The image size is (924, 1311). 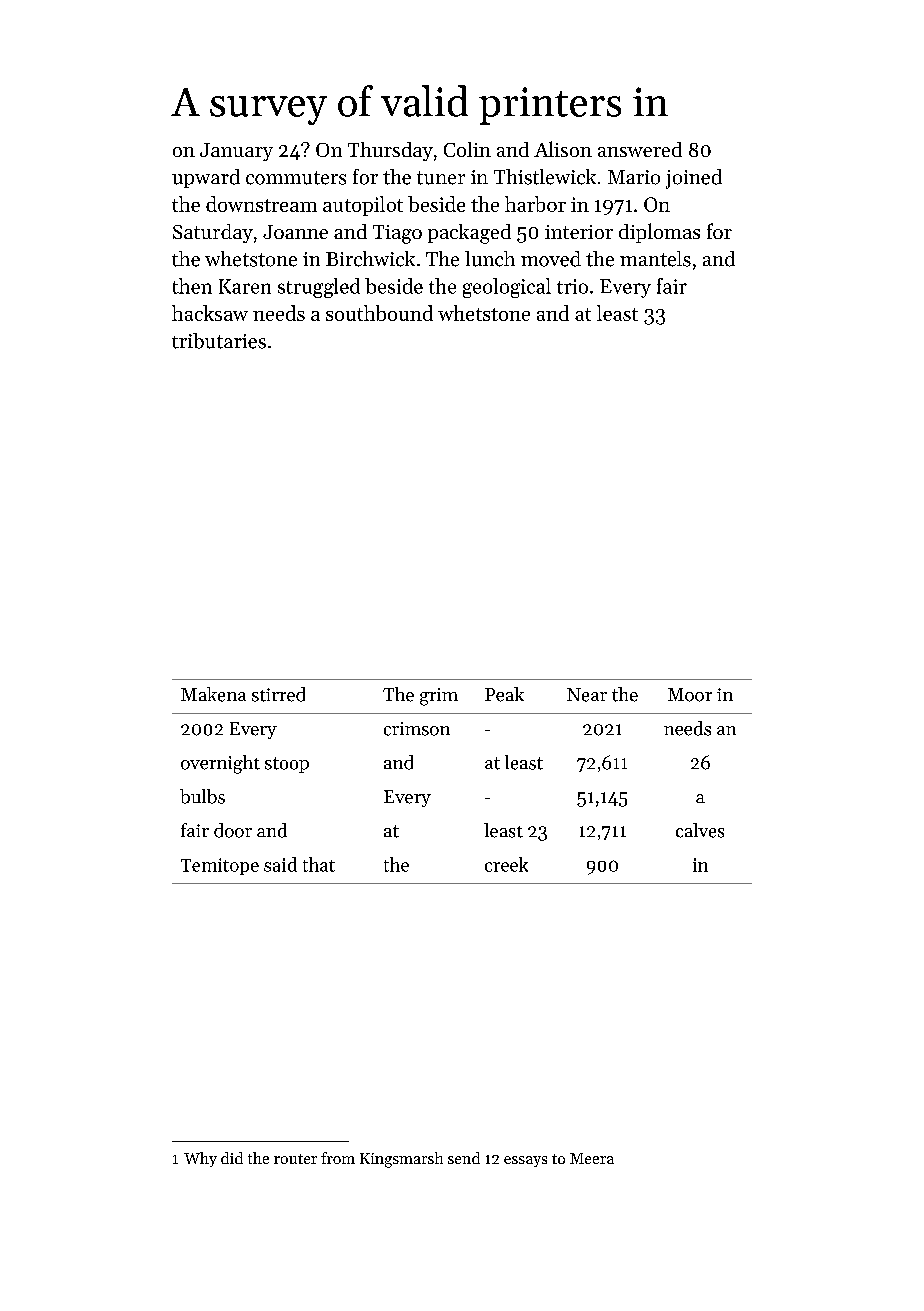 What do you see at coordinates (700, 830) in the image?
I see `calves` at bounding box center [700, 830].
